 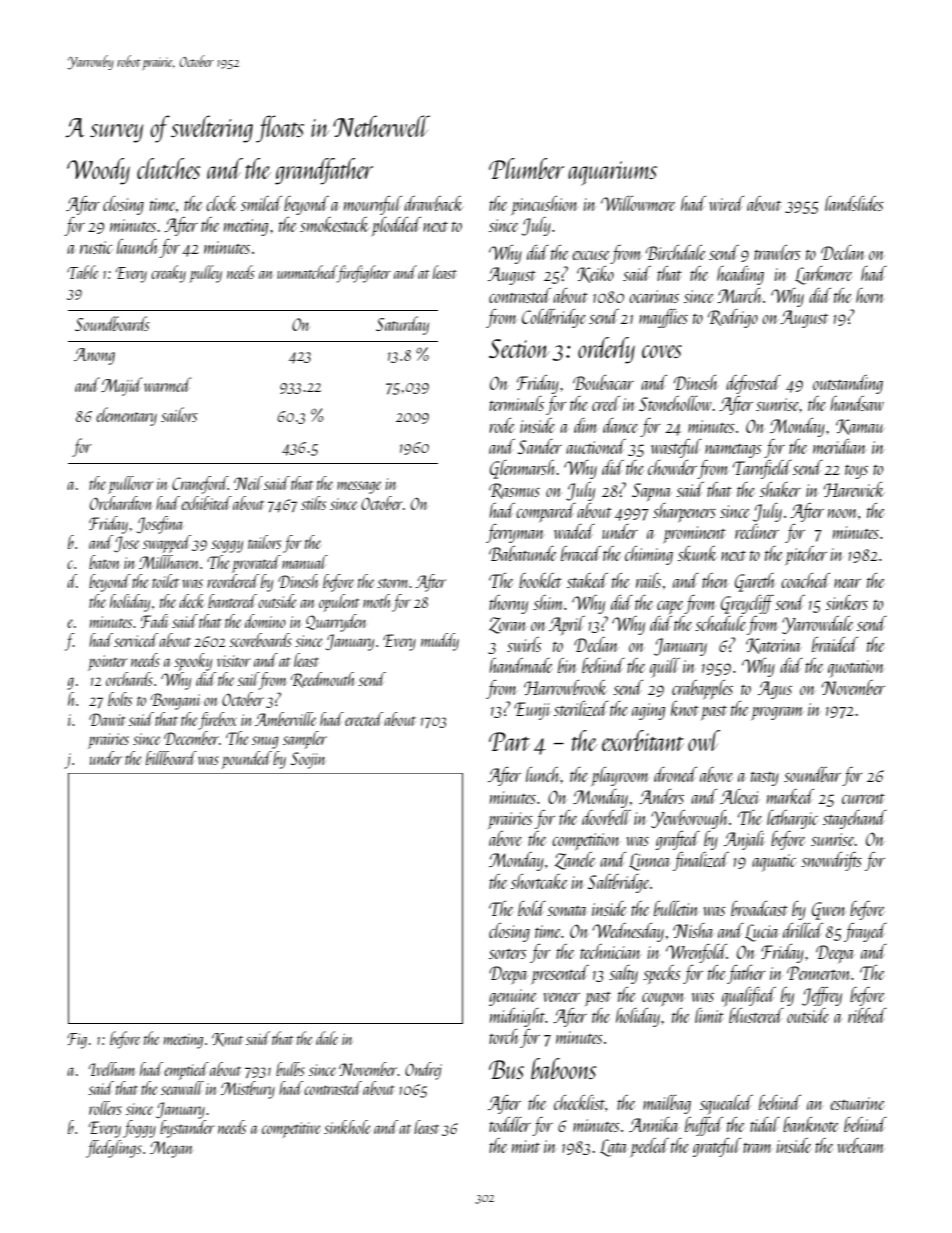 What do you see at coordinates (516, 403) in the document?
I see `terminals` at bounding box center [516, 403].
